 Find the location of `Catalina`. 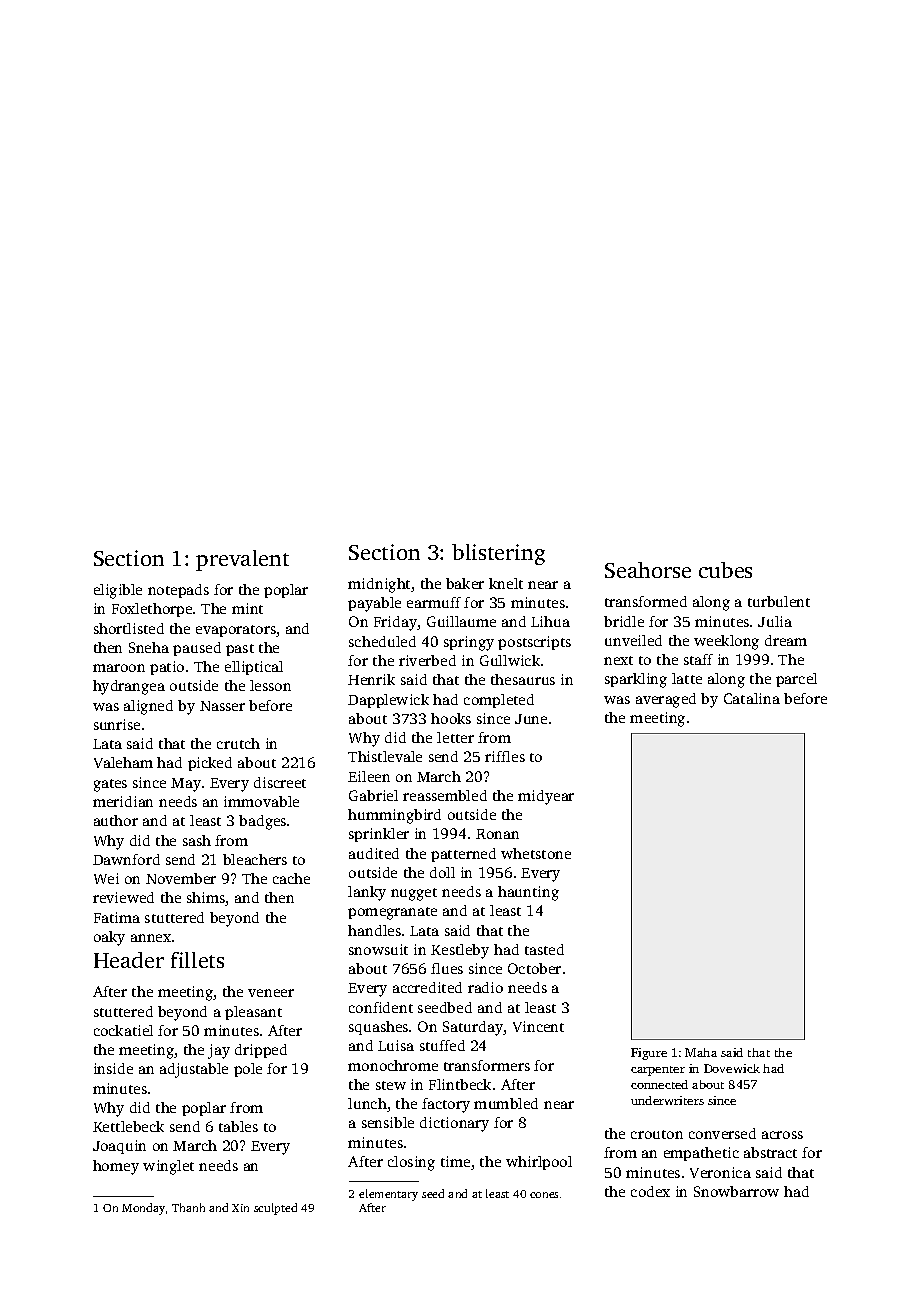

Catalina is located at coordinates (752, 698).
